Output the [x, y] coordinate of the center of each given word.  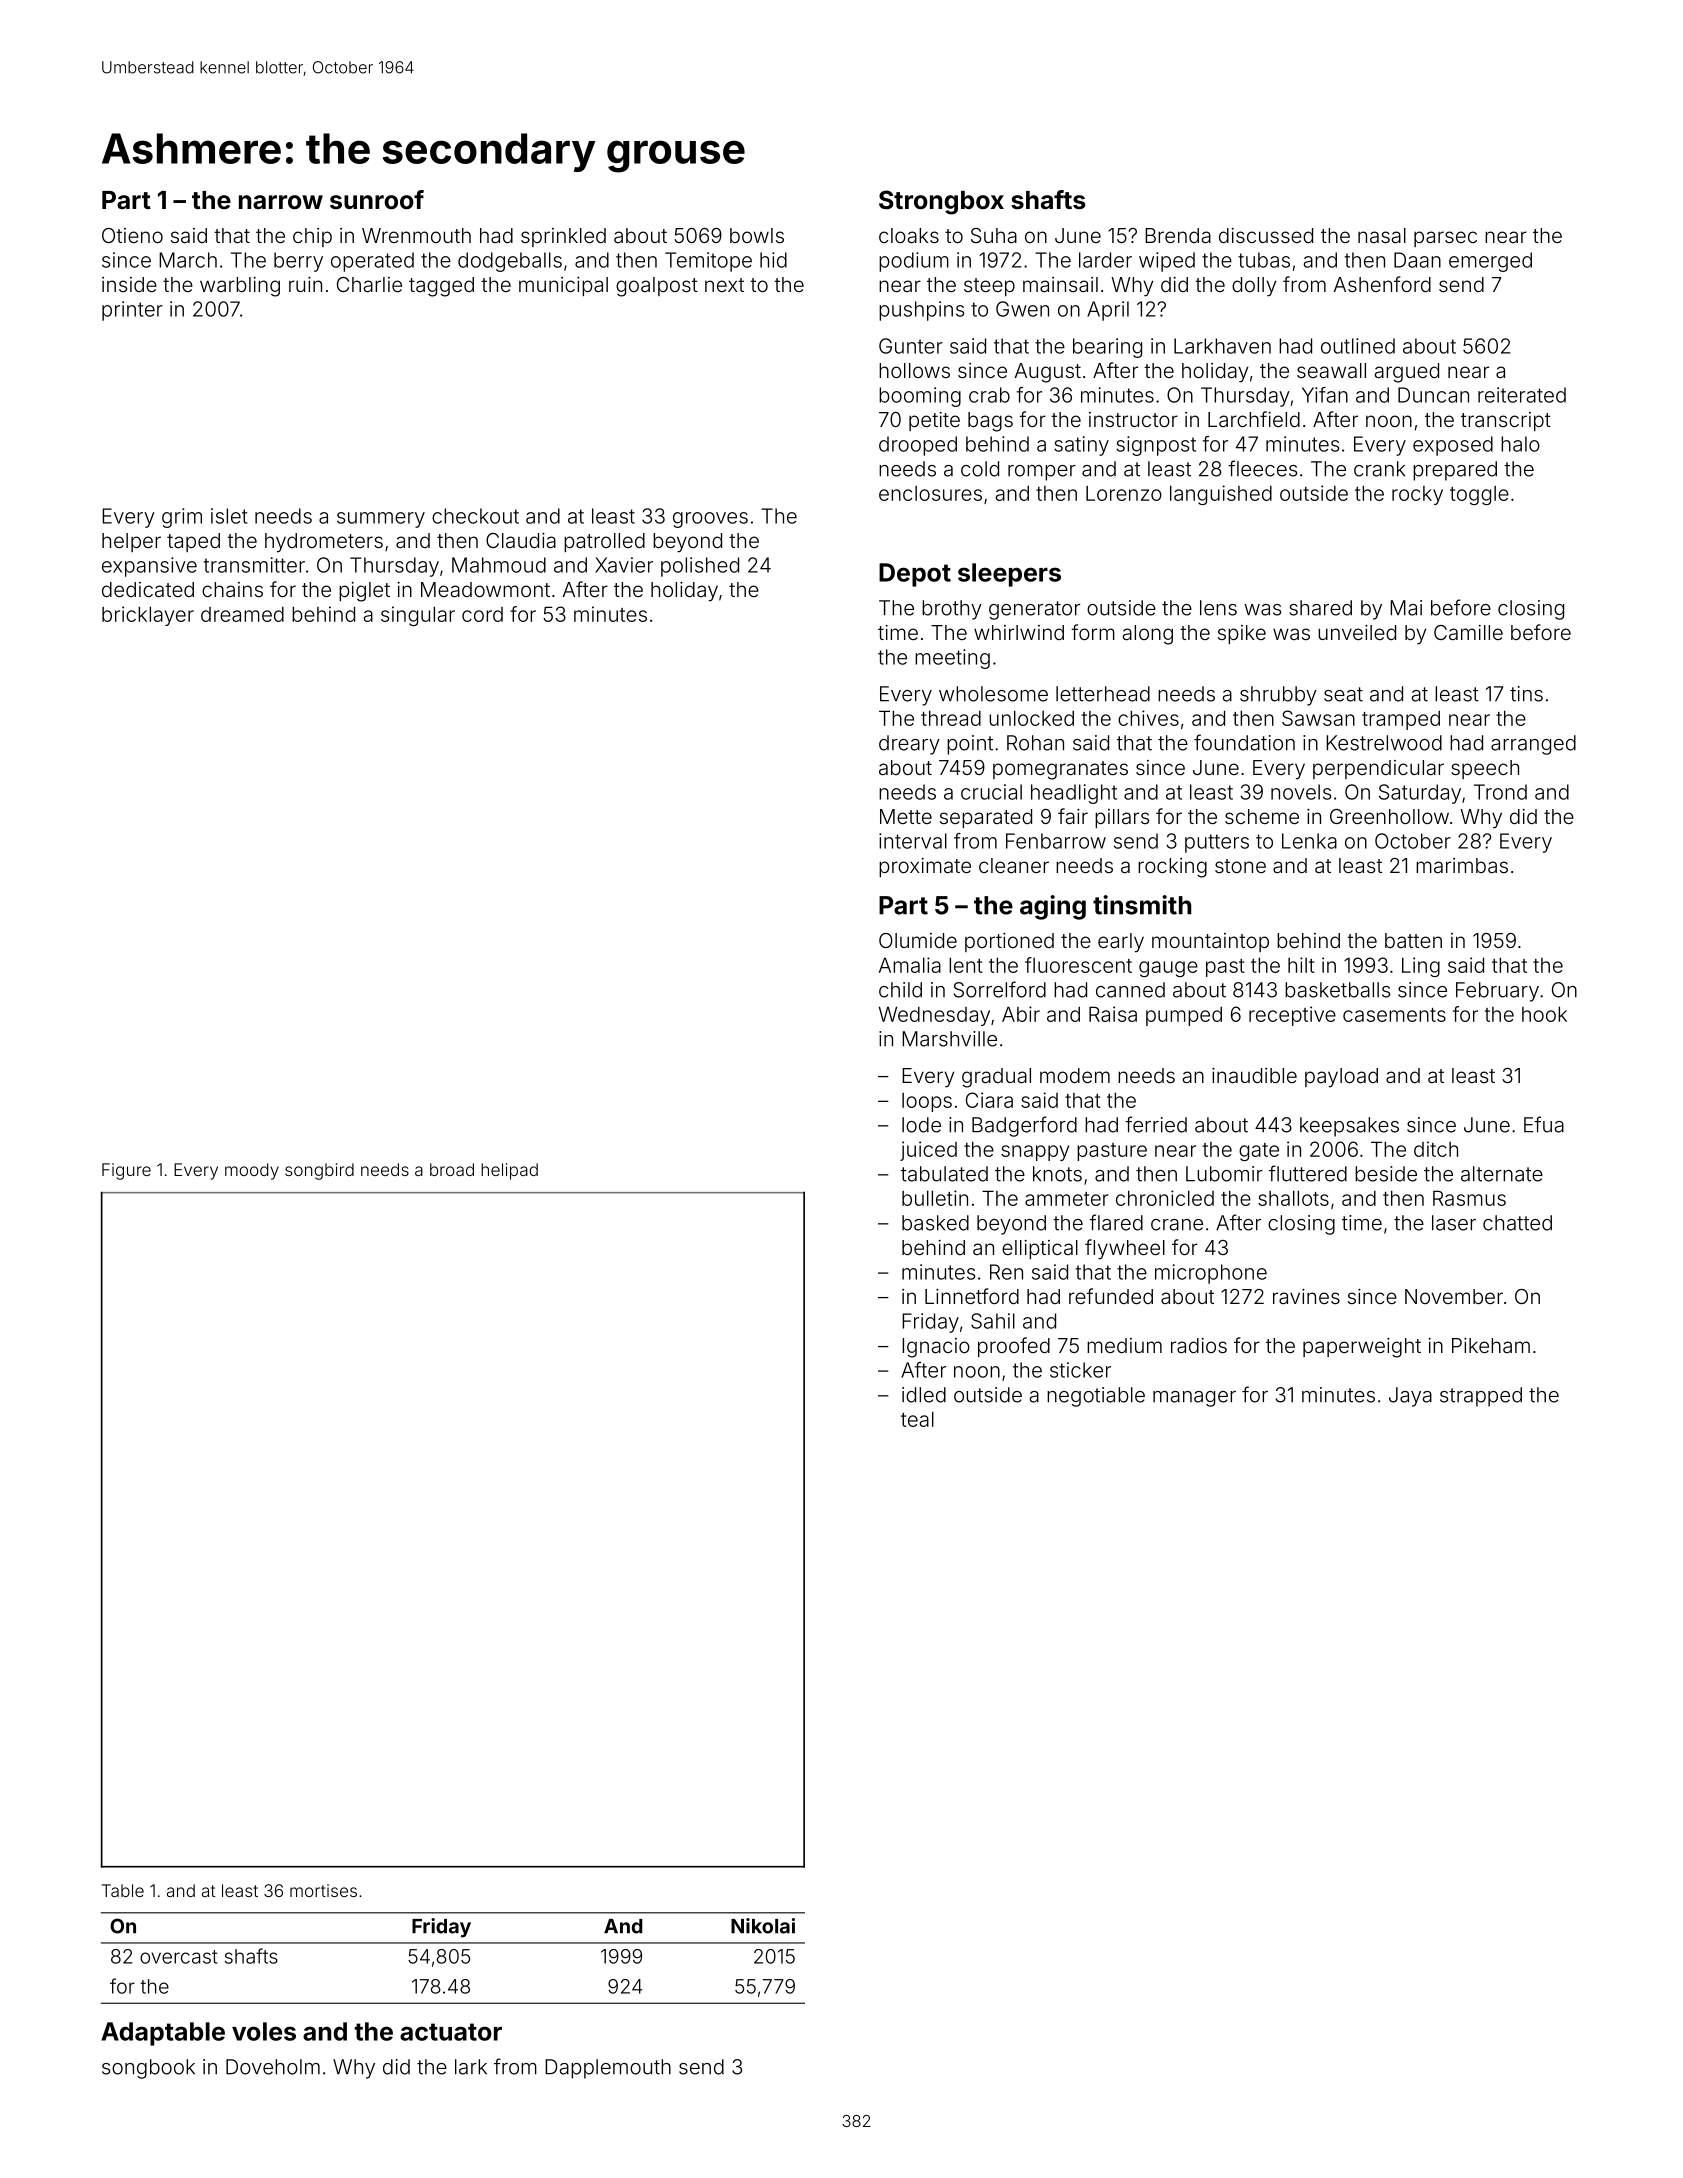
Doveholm [273, 2067]
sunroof [377, 200]
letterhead [1103, 694]
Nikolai [763, 1926]
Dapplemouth [608, 2069]
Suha [994, 235]
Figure [126, 1171]
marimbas [1462, 865]
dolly [1254, 287]
